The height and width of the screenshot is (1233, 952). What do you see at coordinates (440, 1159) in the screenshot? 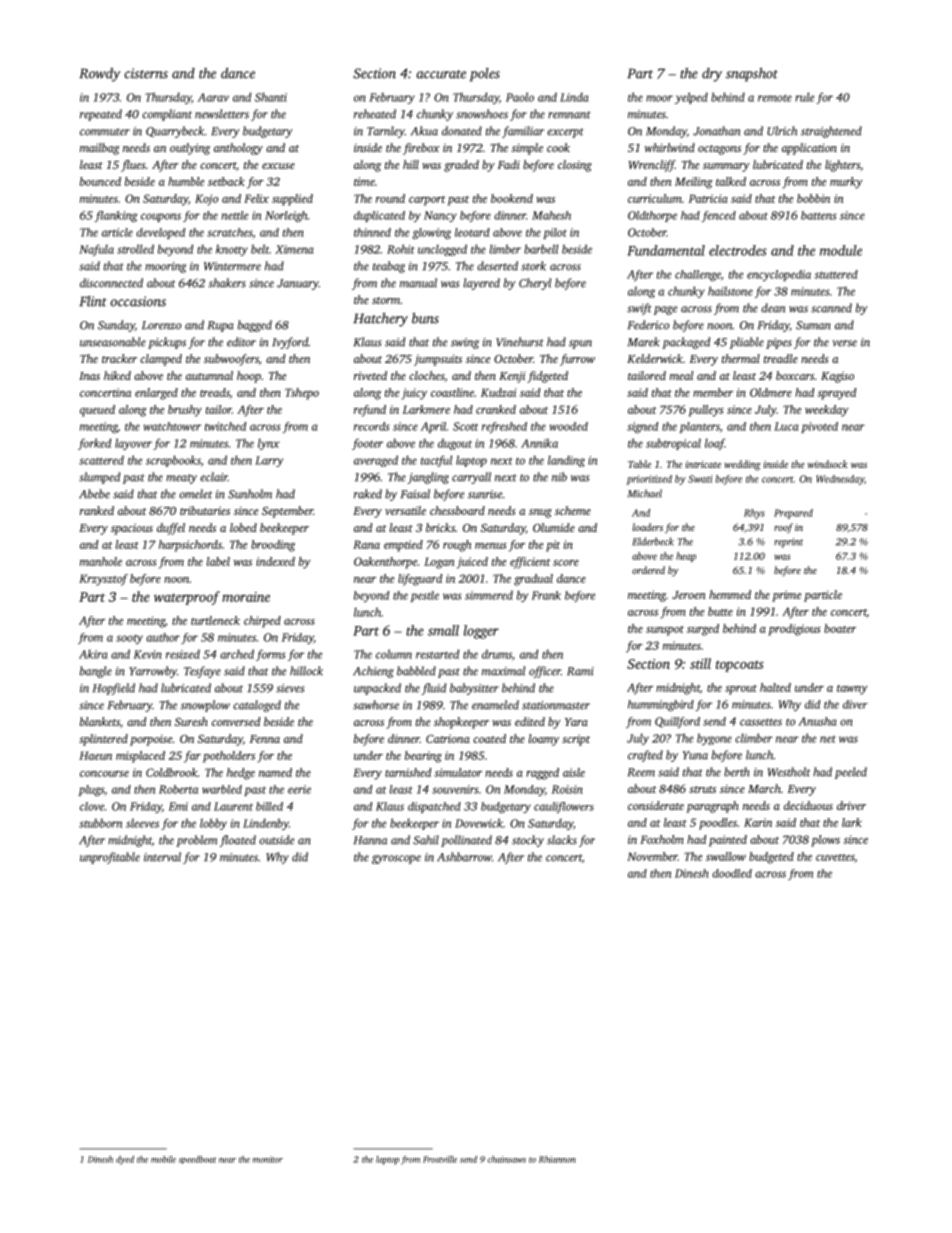
I see `Frostville` at bounding box center [440, 1159].
